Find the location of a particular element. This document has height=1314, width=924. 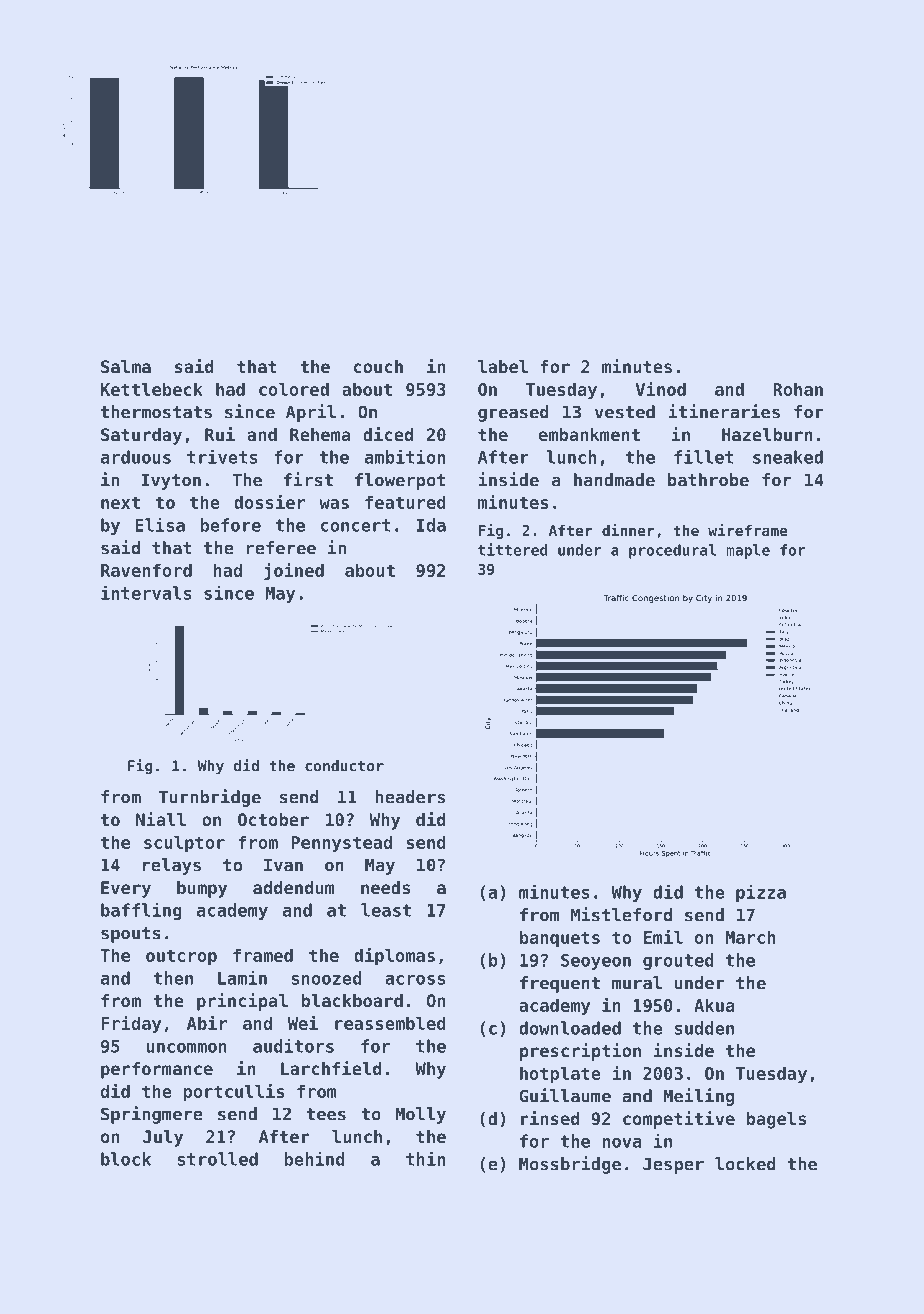

conductor is located at coordinates (344, 766).
